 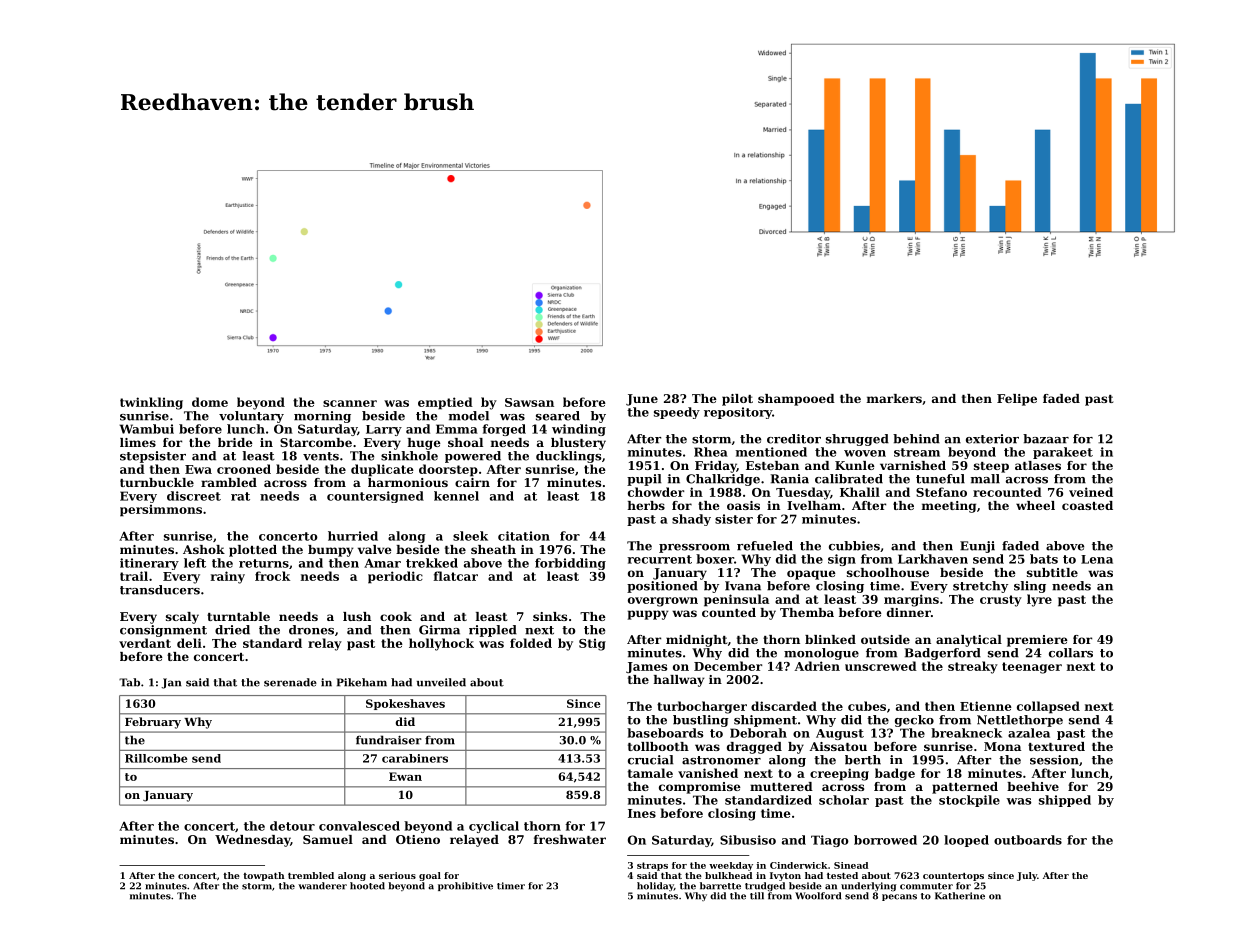 I want to click on unveiled, so click(x=441, y=682).
